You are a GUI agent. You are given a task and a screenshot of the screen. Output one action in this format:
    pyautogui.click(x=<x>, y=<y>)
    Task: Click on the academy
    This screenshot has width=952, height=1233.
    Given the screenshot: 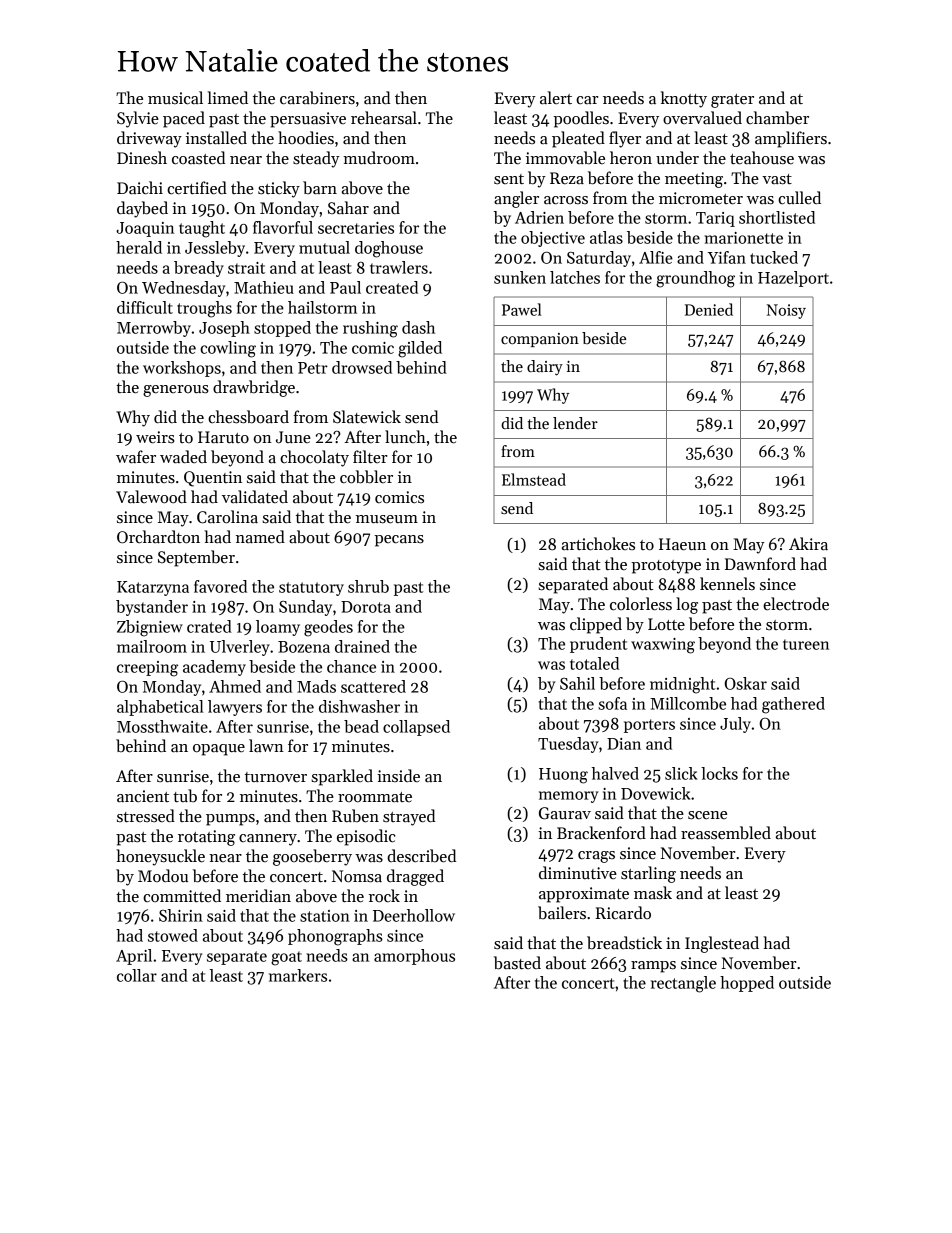 What is the action you would take?
    pyautogui.click(x=214, y=668)
